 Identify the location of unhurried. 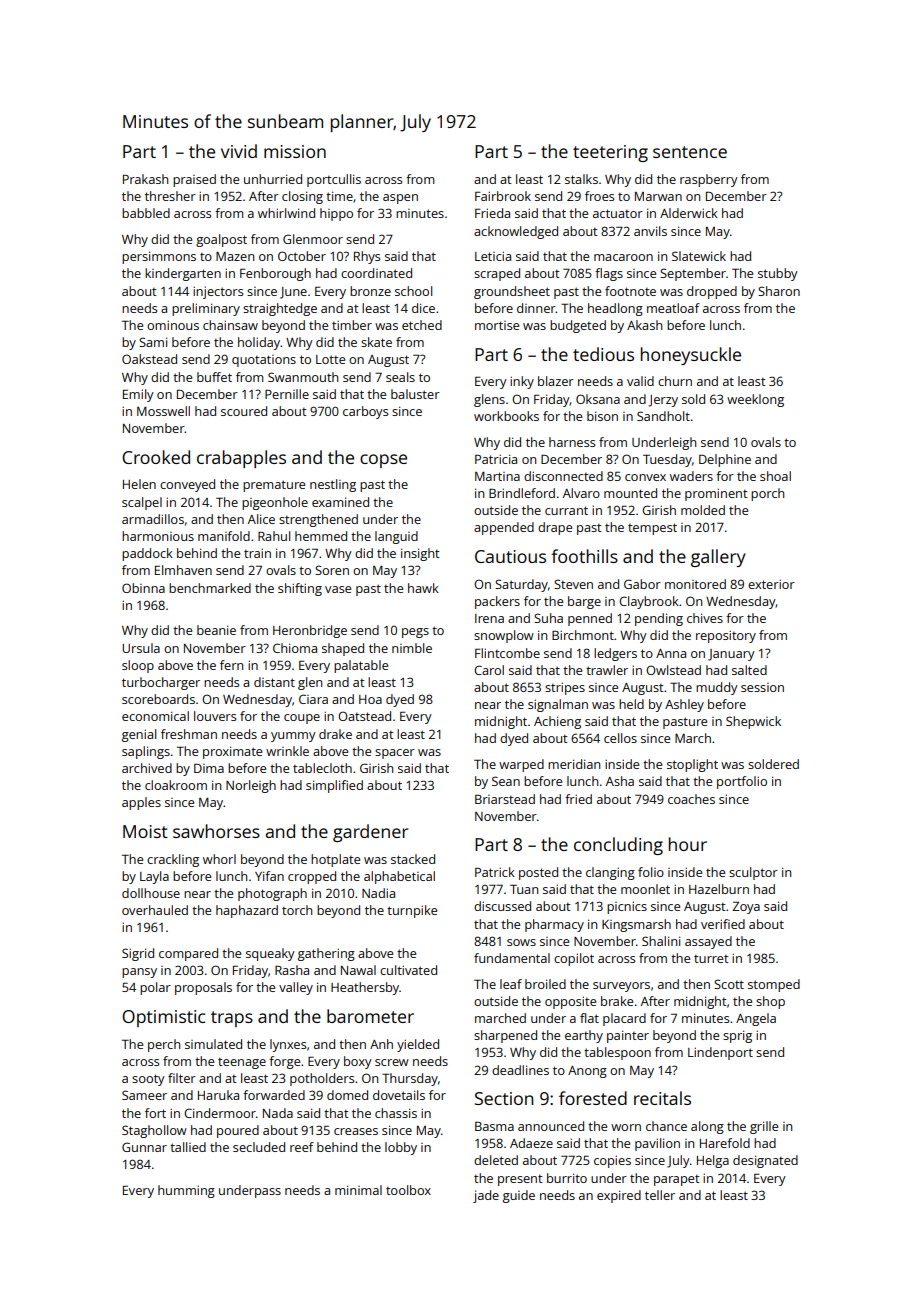
(273, 179).
